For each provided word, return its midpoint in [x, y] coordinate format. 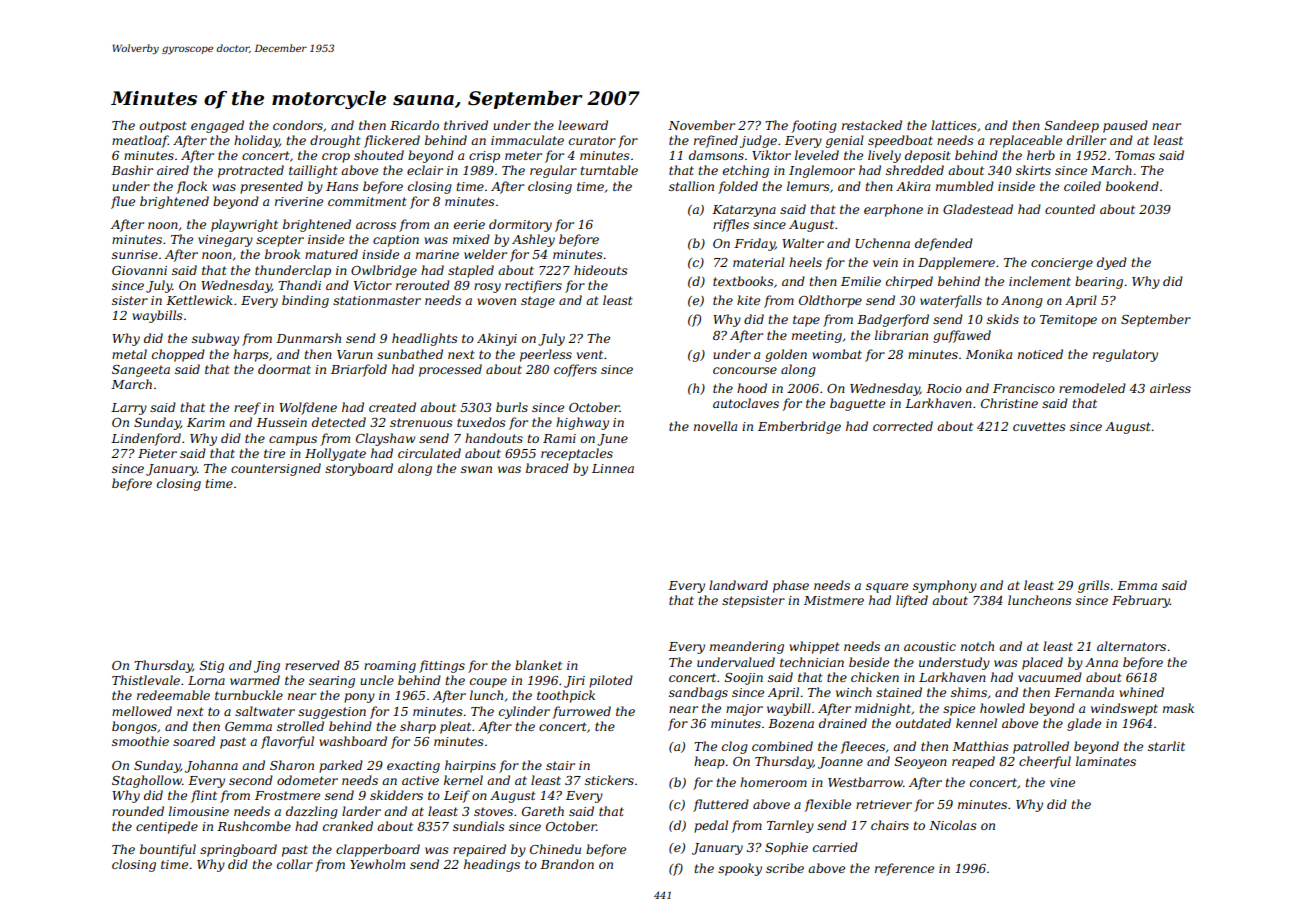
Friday [754, 244]
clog [735, 747]
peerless [546, 355]
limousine [199, 811]
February [1141, 601]
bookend [1132, 186]
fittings [442, 666]
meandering [747, 647]
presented [271, 187]
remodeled [1092, 388]
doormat [284, 369]
